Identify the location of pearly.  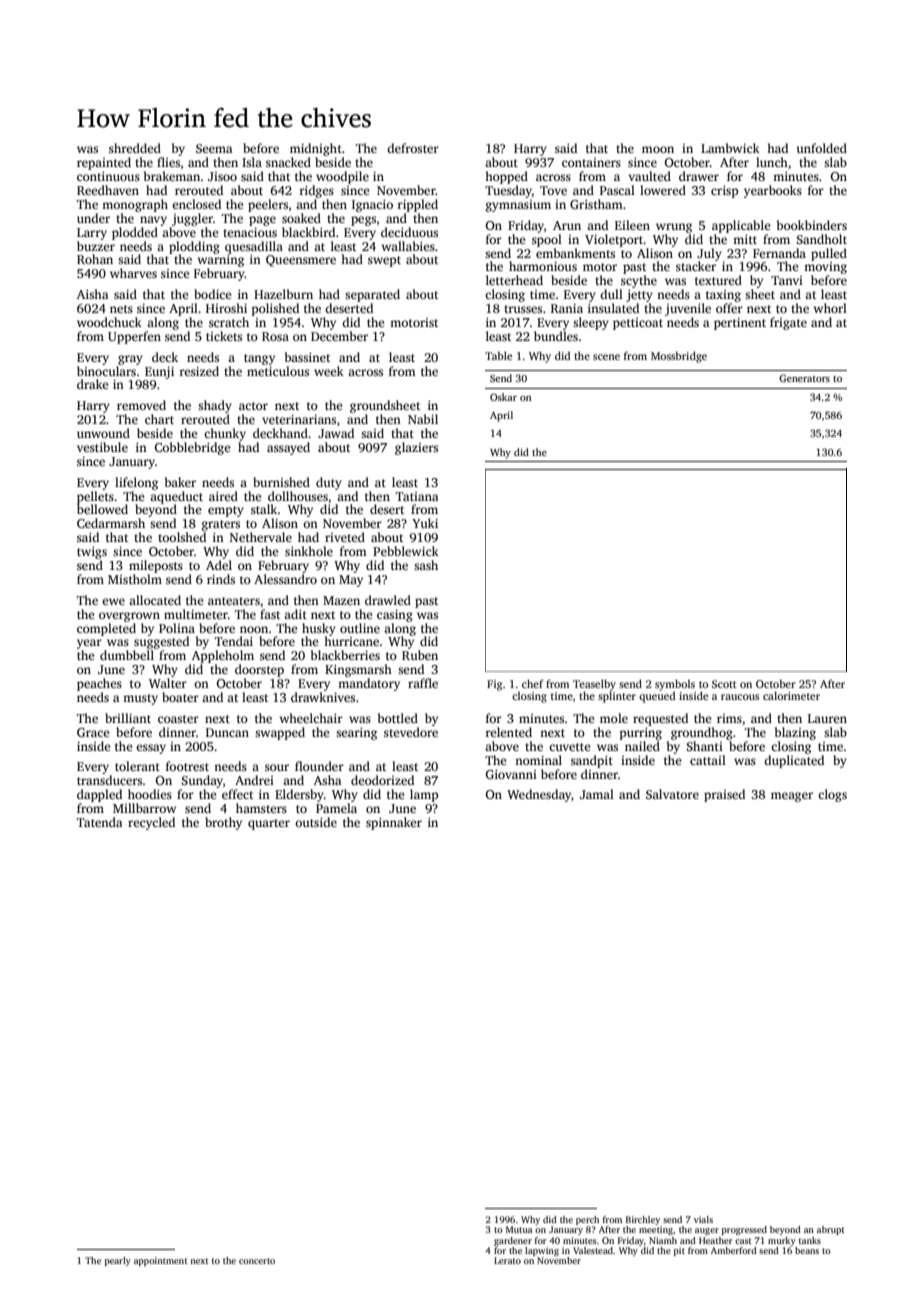
(118, 1261).
